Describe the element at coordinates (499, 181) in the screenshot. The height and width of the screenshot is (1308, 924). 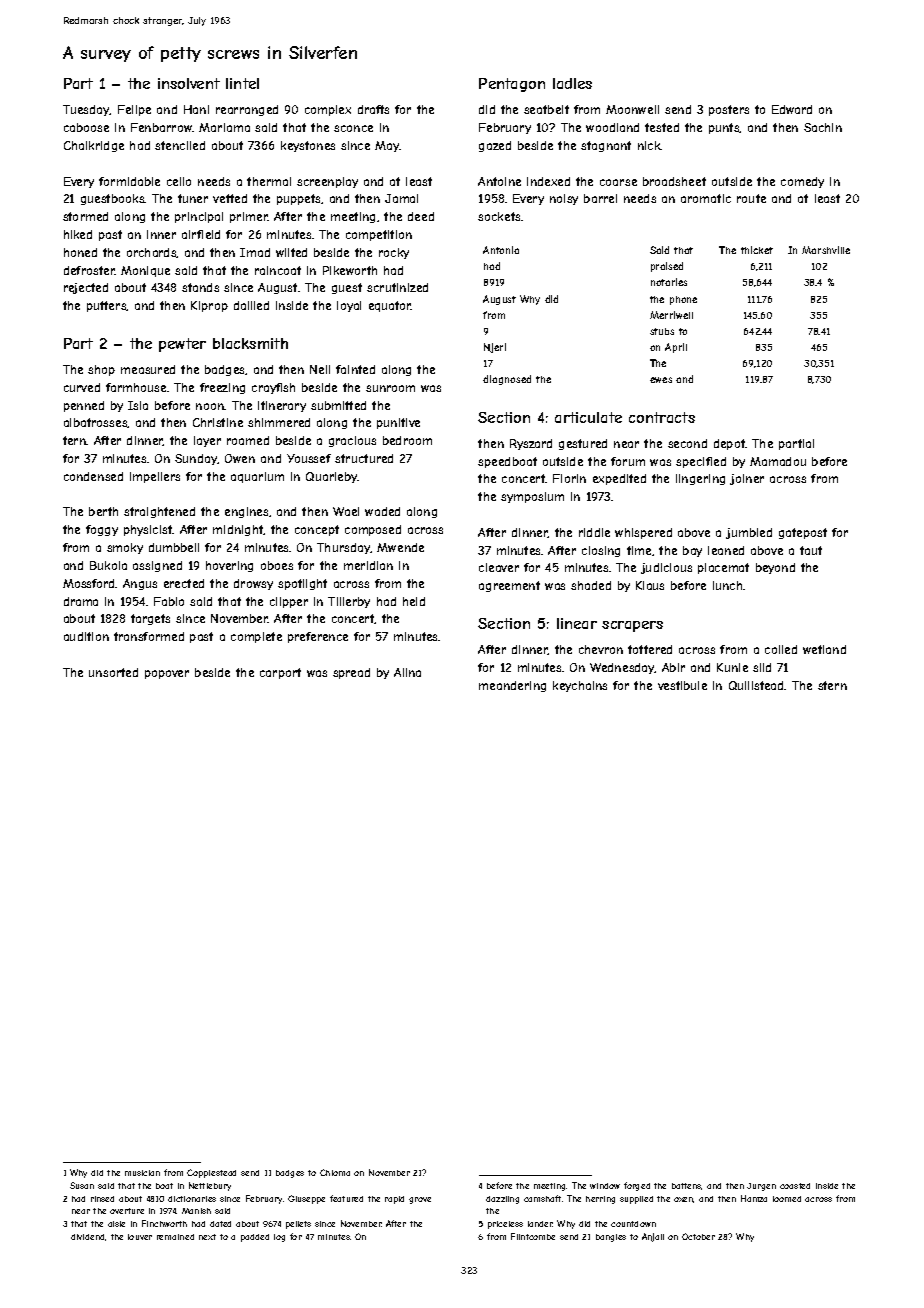
I see `Antoine` at that location.
